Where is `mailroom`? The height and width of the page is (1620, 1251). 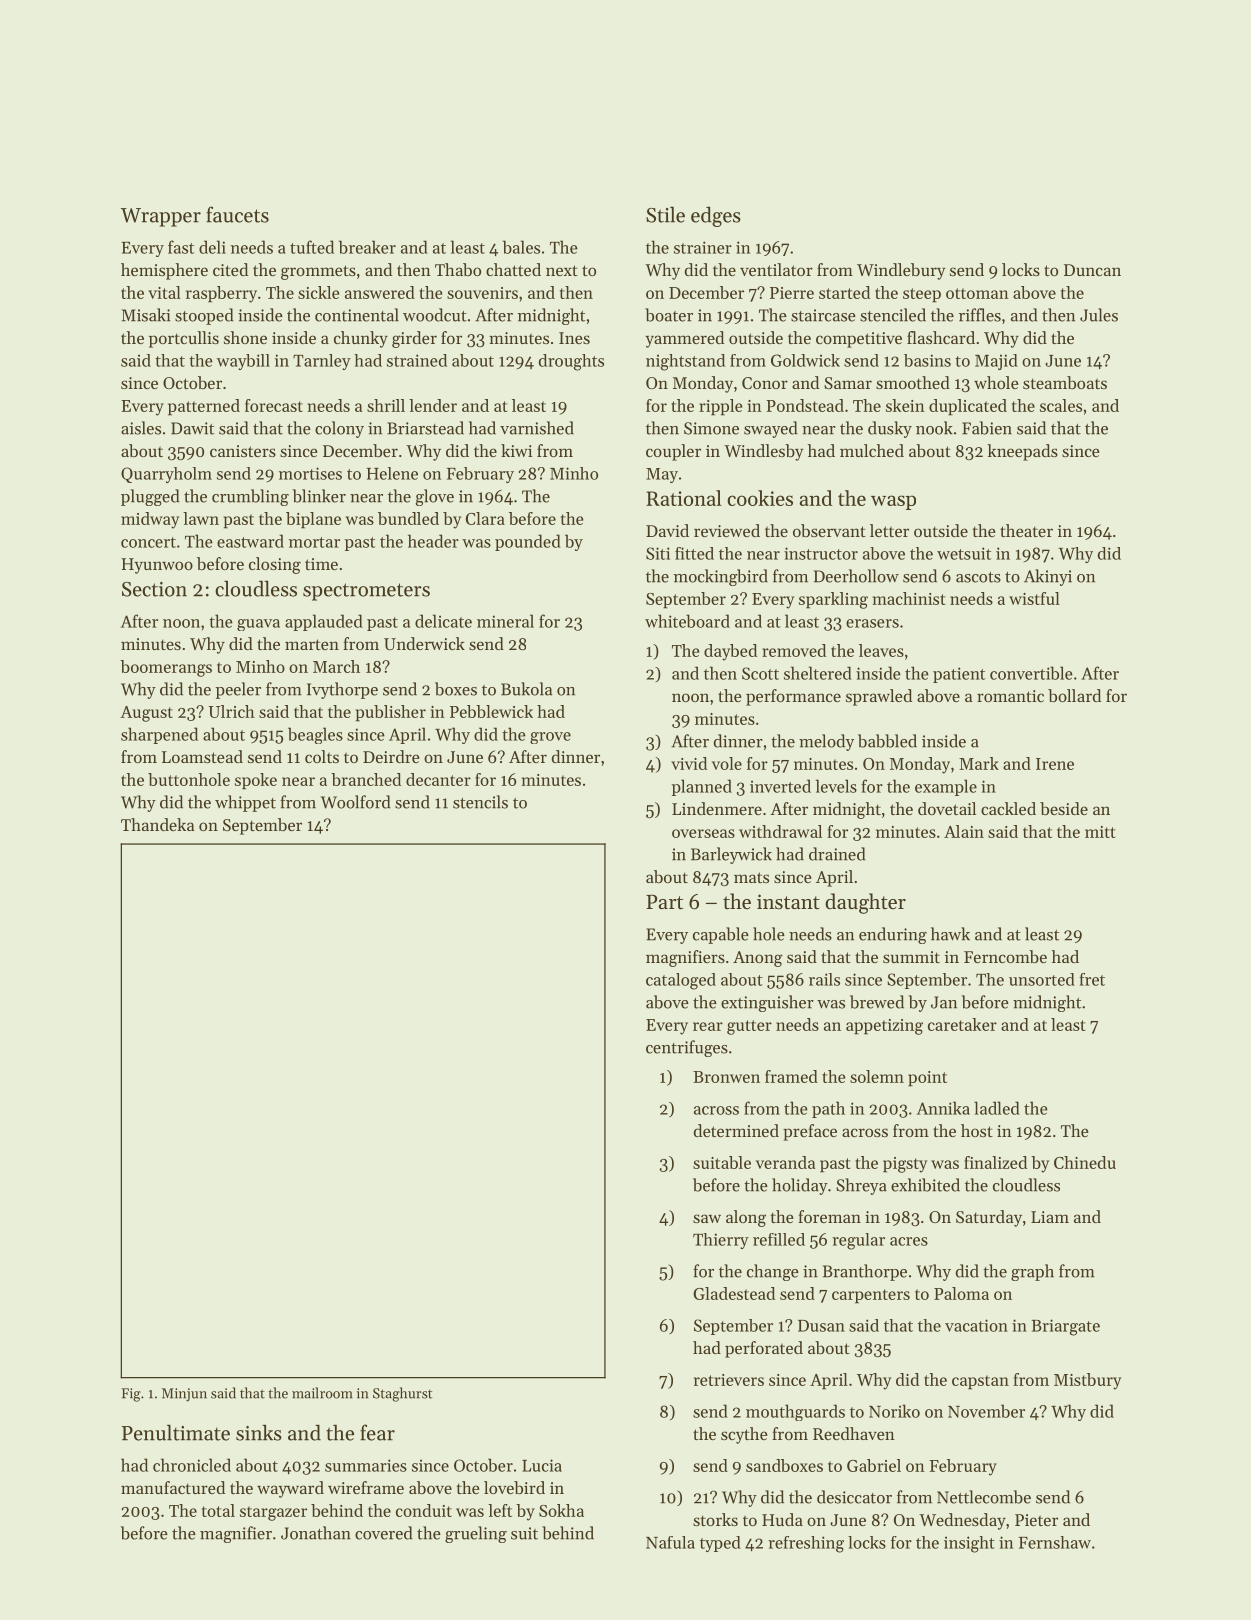 mailroom is located at coordinates (322, 1393).
